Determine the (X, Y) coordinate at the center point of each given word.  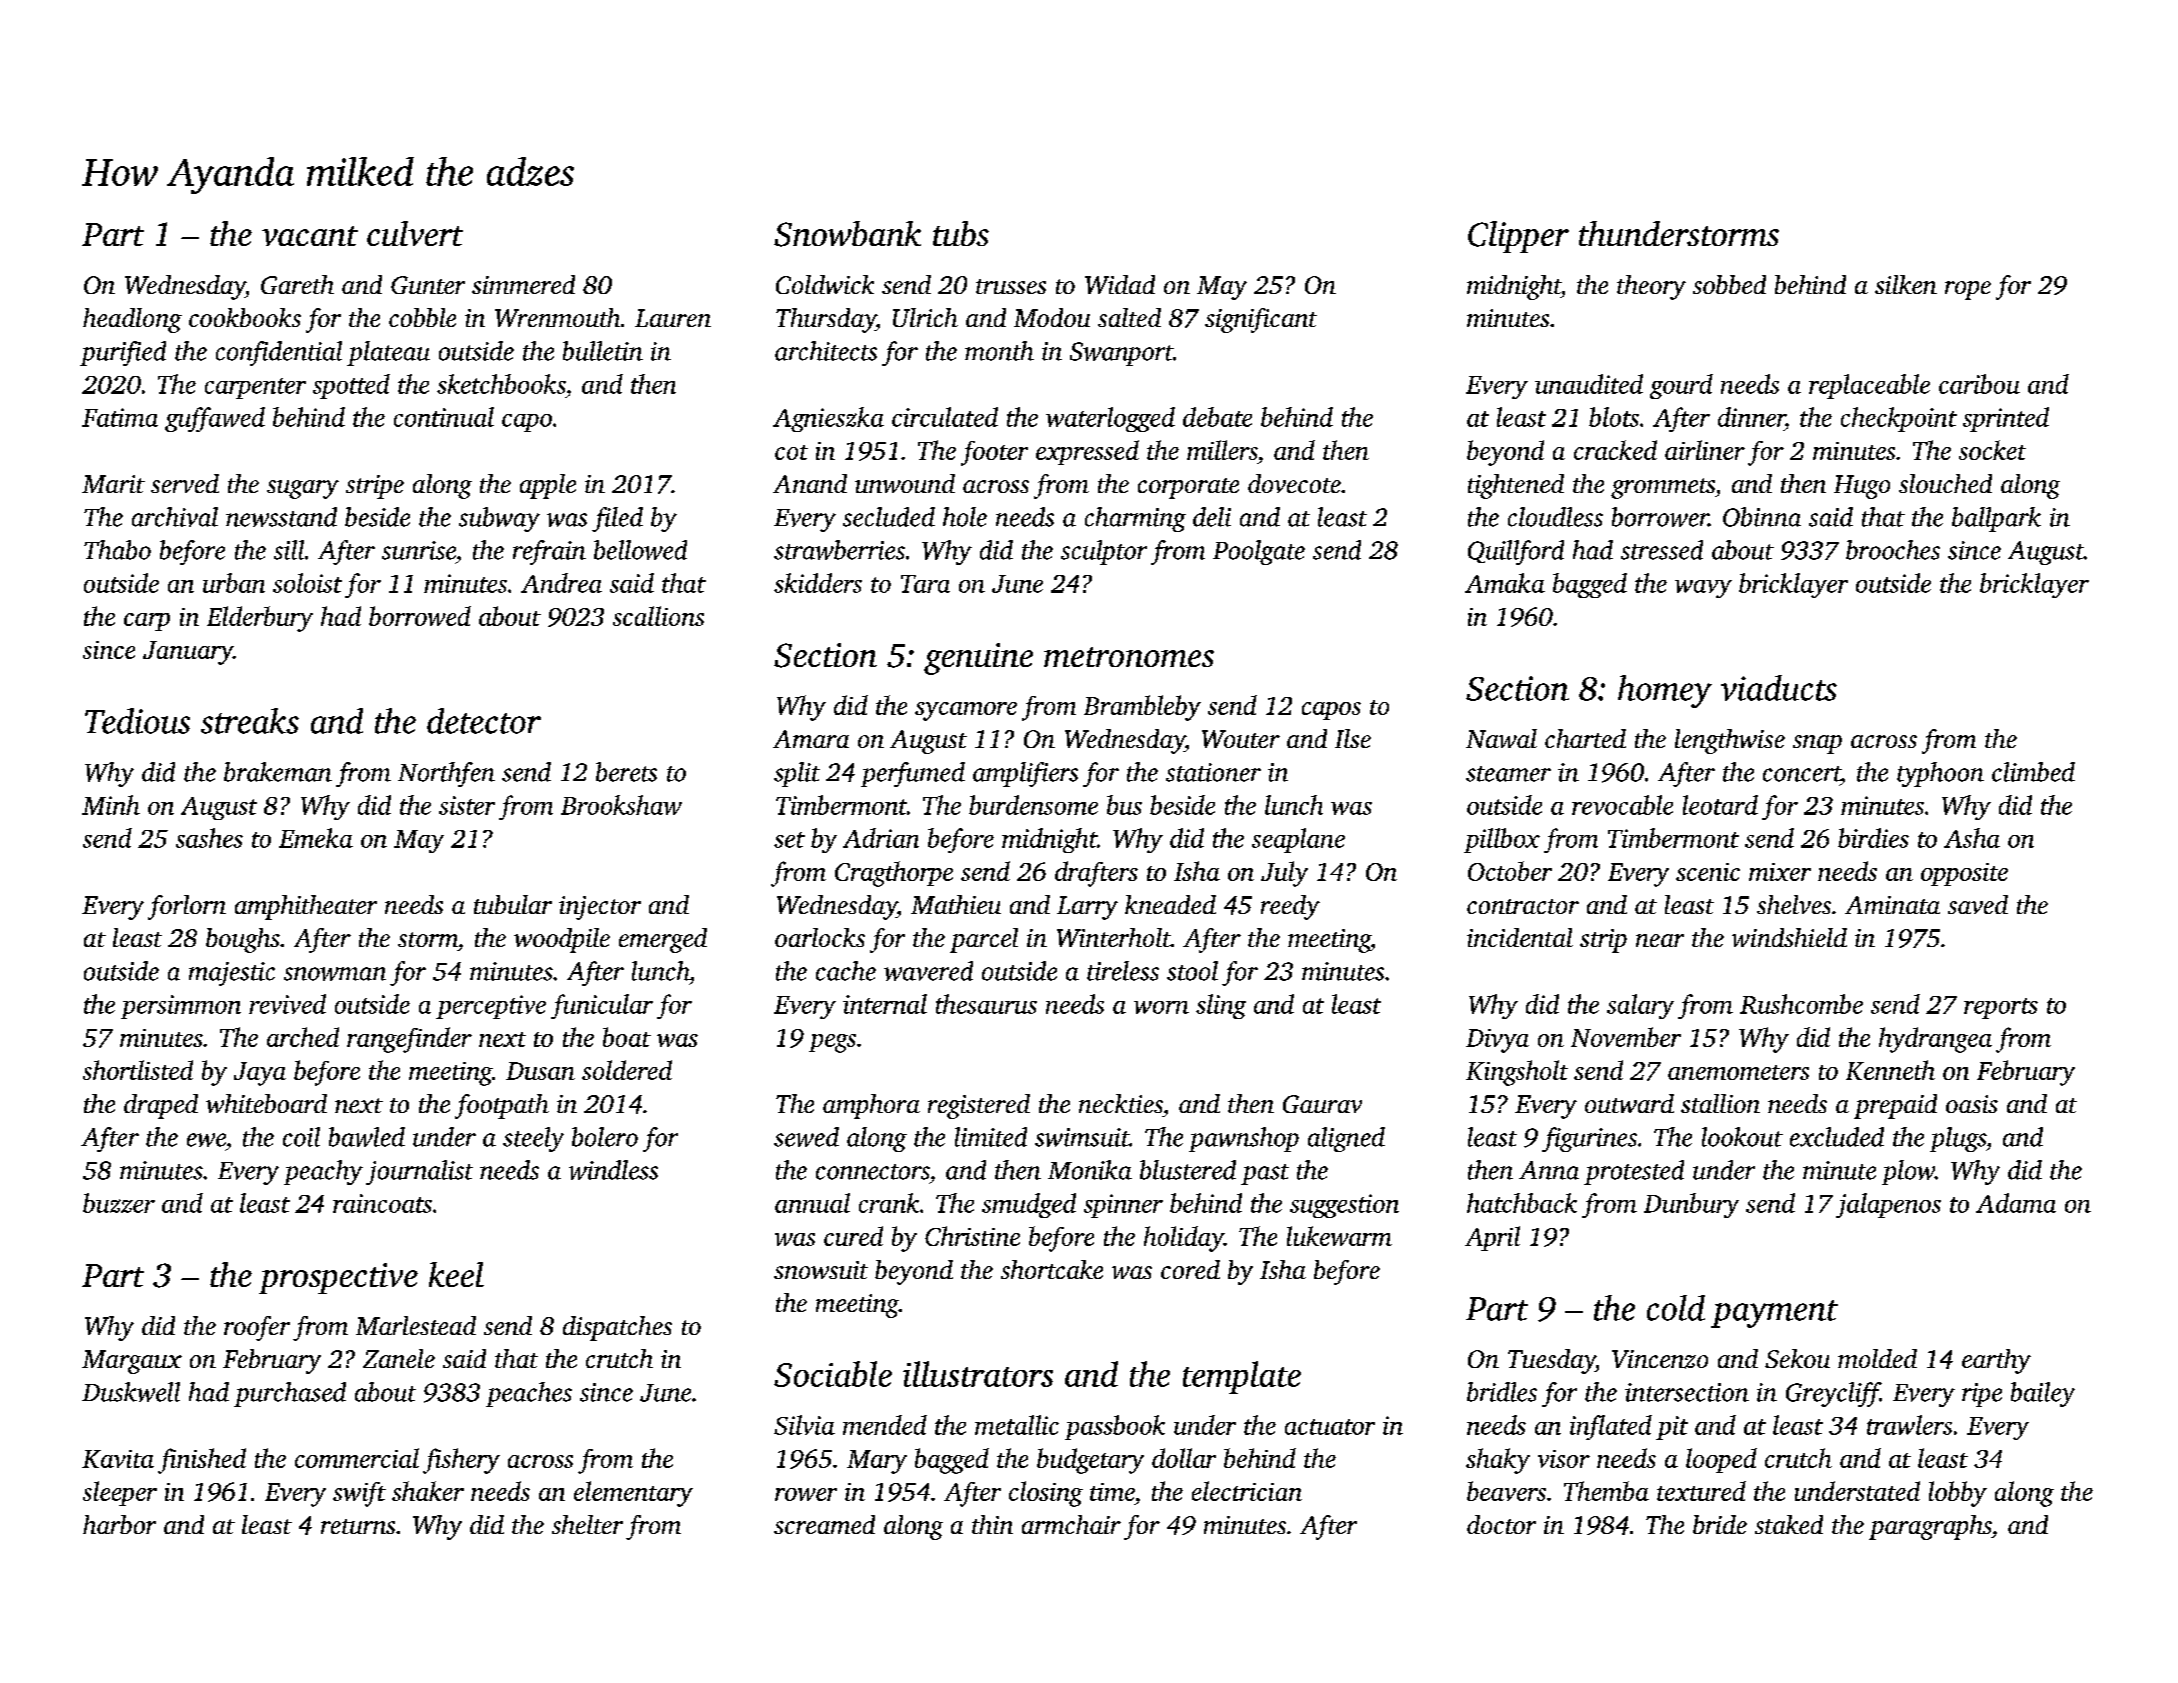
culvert (415, 233)
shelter (587, 1524)
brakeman (278, 772)
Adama (2016, 1203)
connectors (872, 1172)
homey (1665, 691)
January (188, 653)
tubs (961, 233)
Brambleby (1142, 708)
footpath (502, 1106)
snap (1817, 744)
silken (1906, 284)
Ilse (1353, 738)
